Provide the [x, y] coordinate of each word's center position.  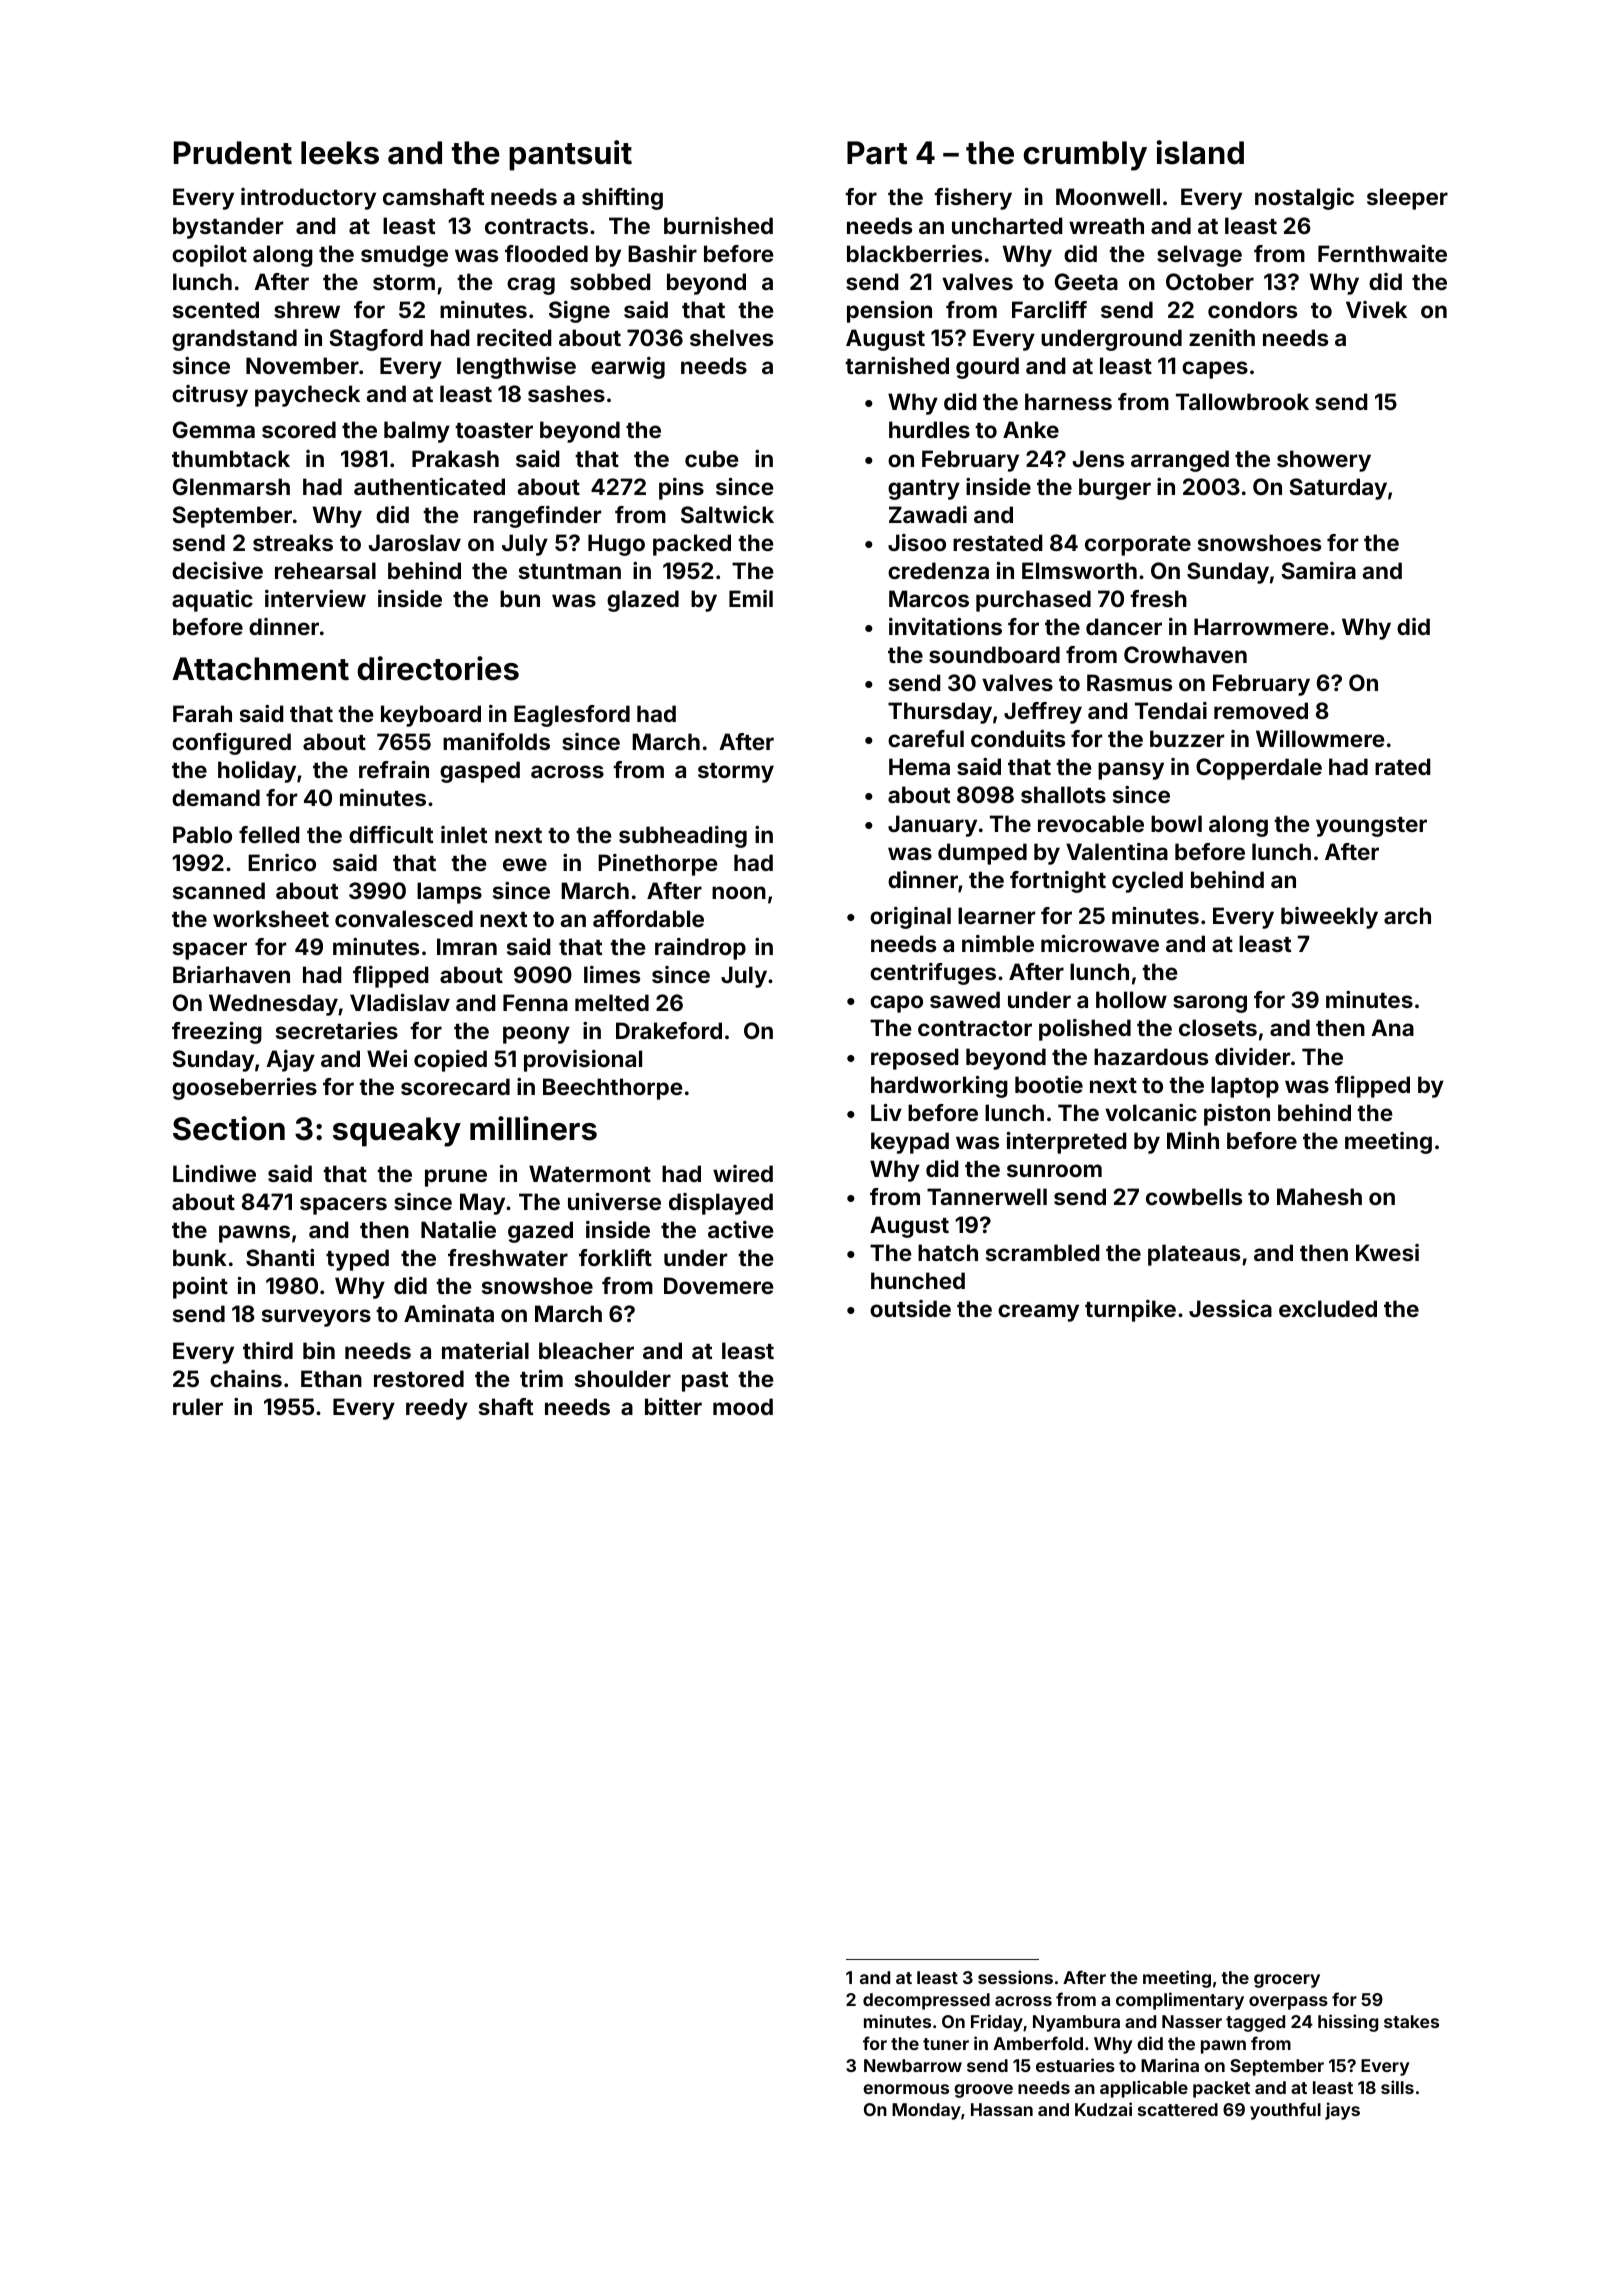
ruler [198, 1406]
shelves [731, 337]
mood [743, 1406]
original [910, 918]
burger [1115, 489]
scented [216, 309]
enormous [906, 2089]
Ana [1392, 1027]
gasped [480, 772]
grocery [1287, 1981]
